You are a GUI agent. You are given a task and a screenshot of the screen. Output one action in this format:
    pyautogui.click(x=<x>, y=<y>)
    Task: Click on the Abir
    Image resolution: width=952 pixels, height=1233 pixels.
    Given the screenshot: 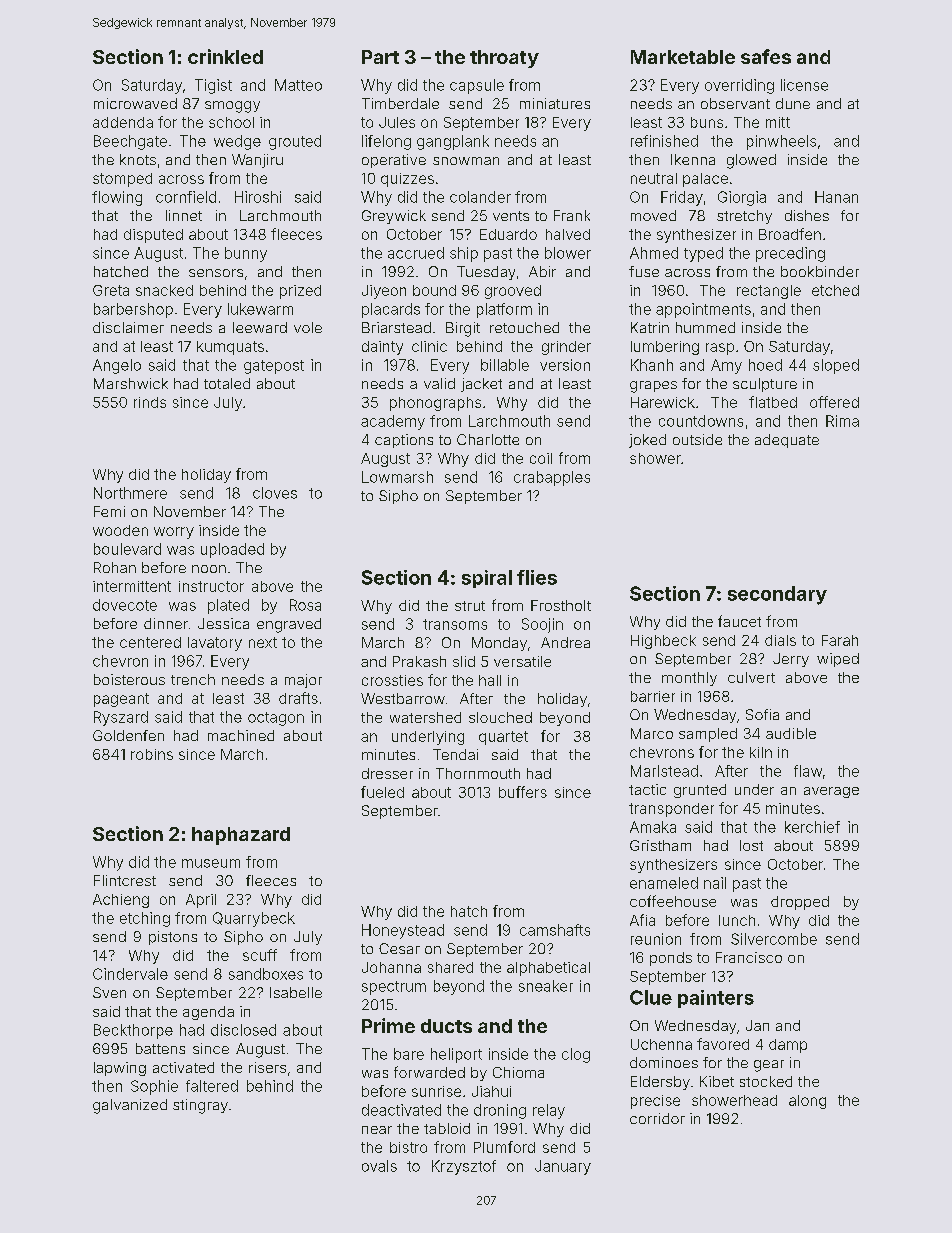 What is the action you would take?
    pyautogui.click(x=542, y=271)
